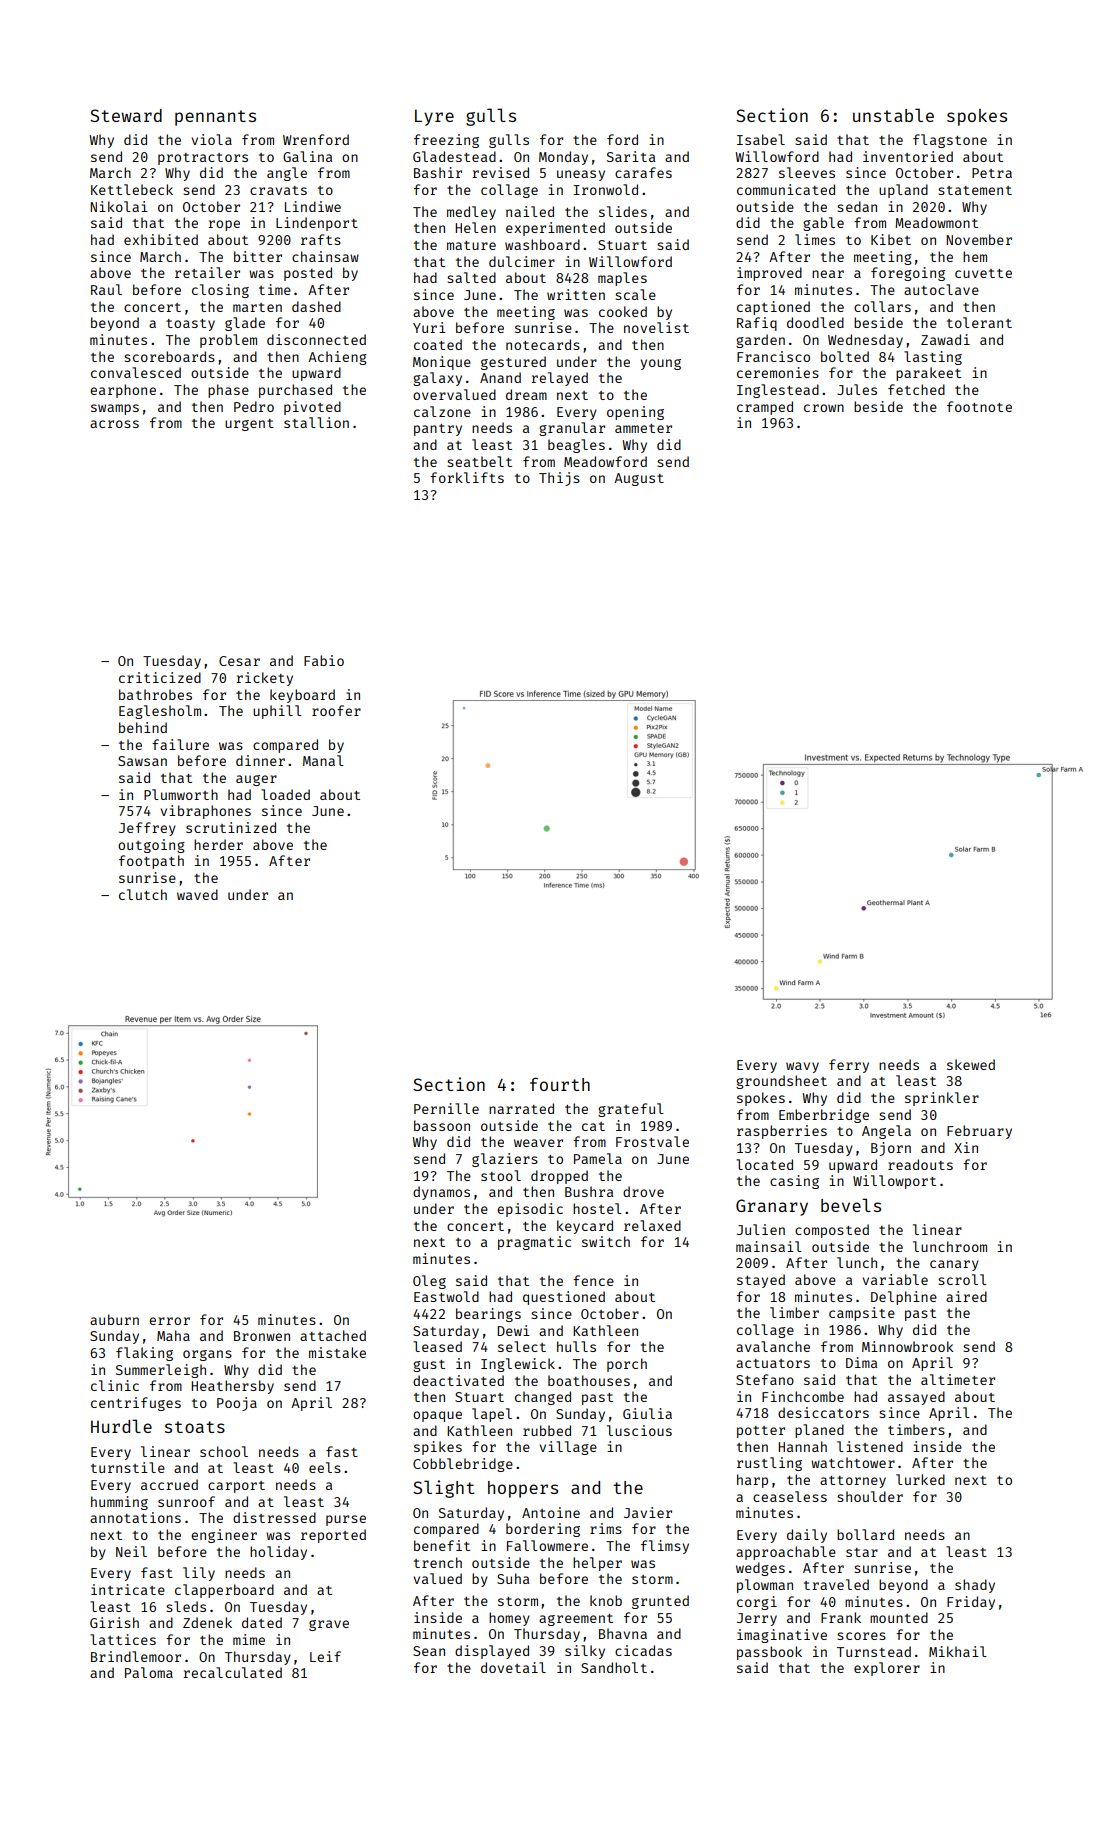 The image size is (1106, 1822). I want to click on aired, so click(966, 1296).
